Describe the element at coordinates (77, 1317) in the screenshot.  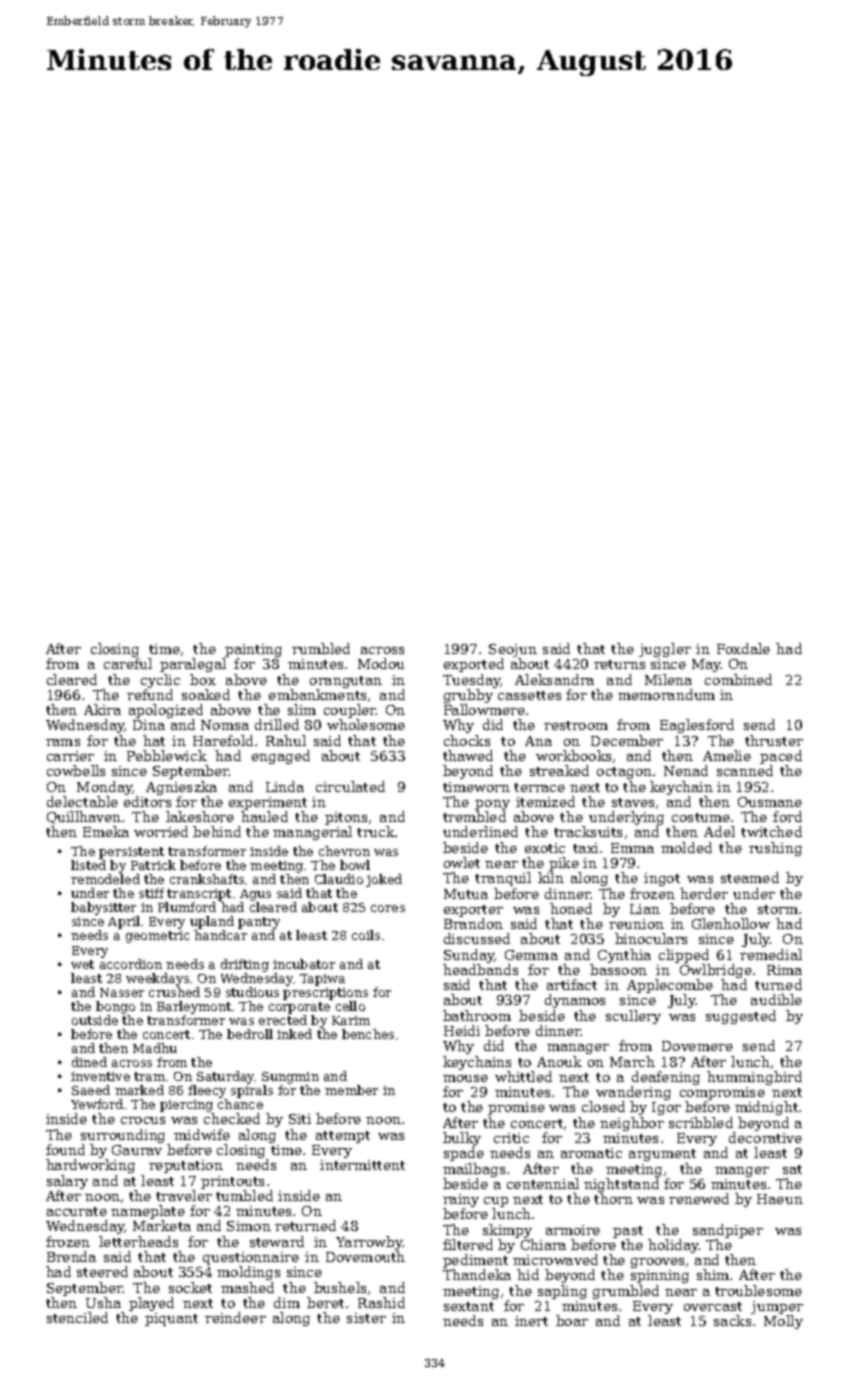
I see `stenciled` at that location.
